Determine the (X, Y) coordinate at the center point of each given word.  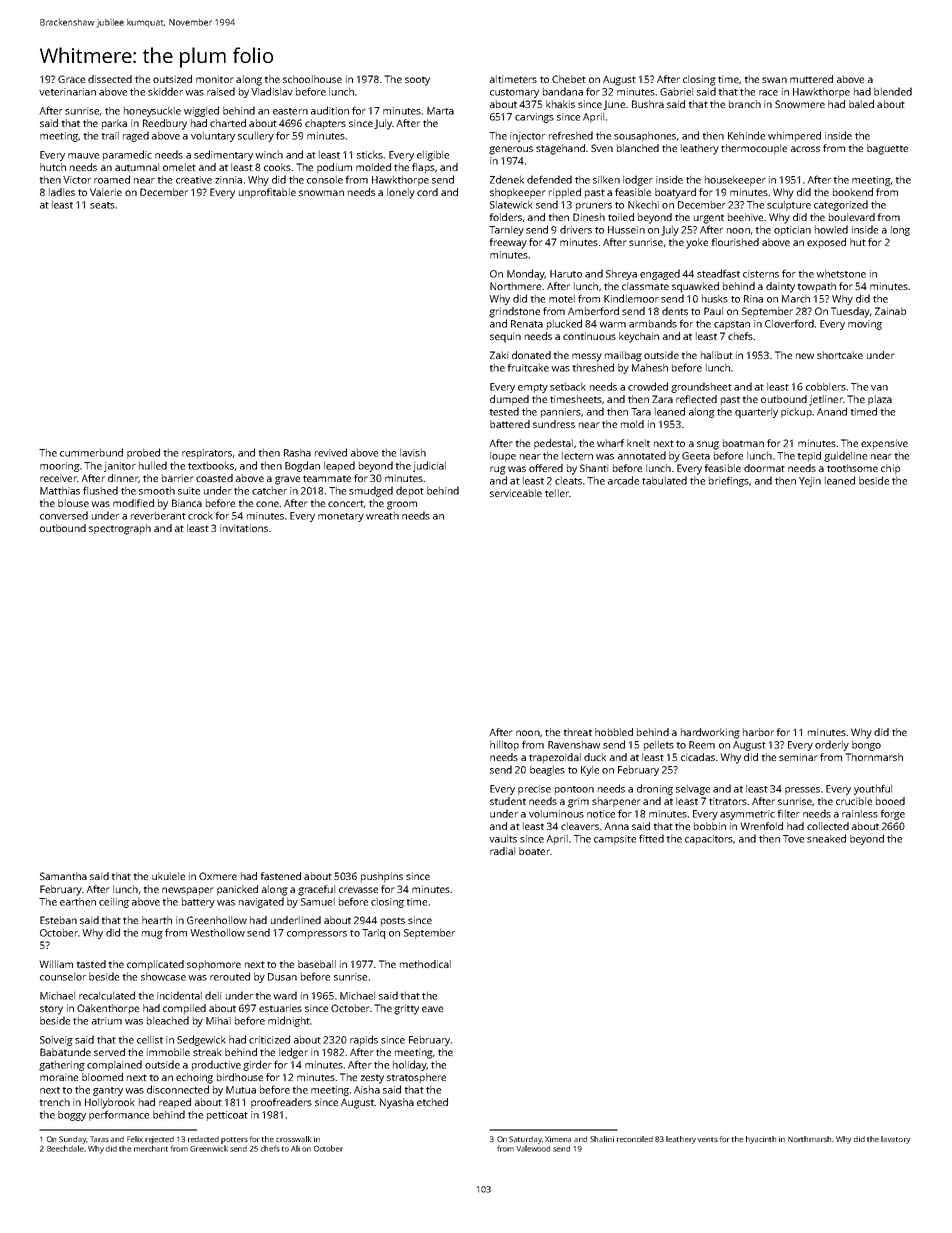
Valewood (533, 1148)
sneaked (826, 838)
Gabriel (676, 92)
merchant (151, 1148)
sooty (417, 81)
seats (102, 205)
